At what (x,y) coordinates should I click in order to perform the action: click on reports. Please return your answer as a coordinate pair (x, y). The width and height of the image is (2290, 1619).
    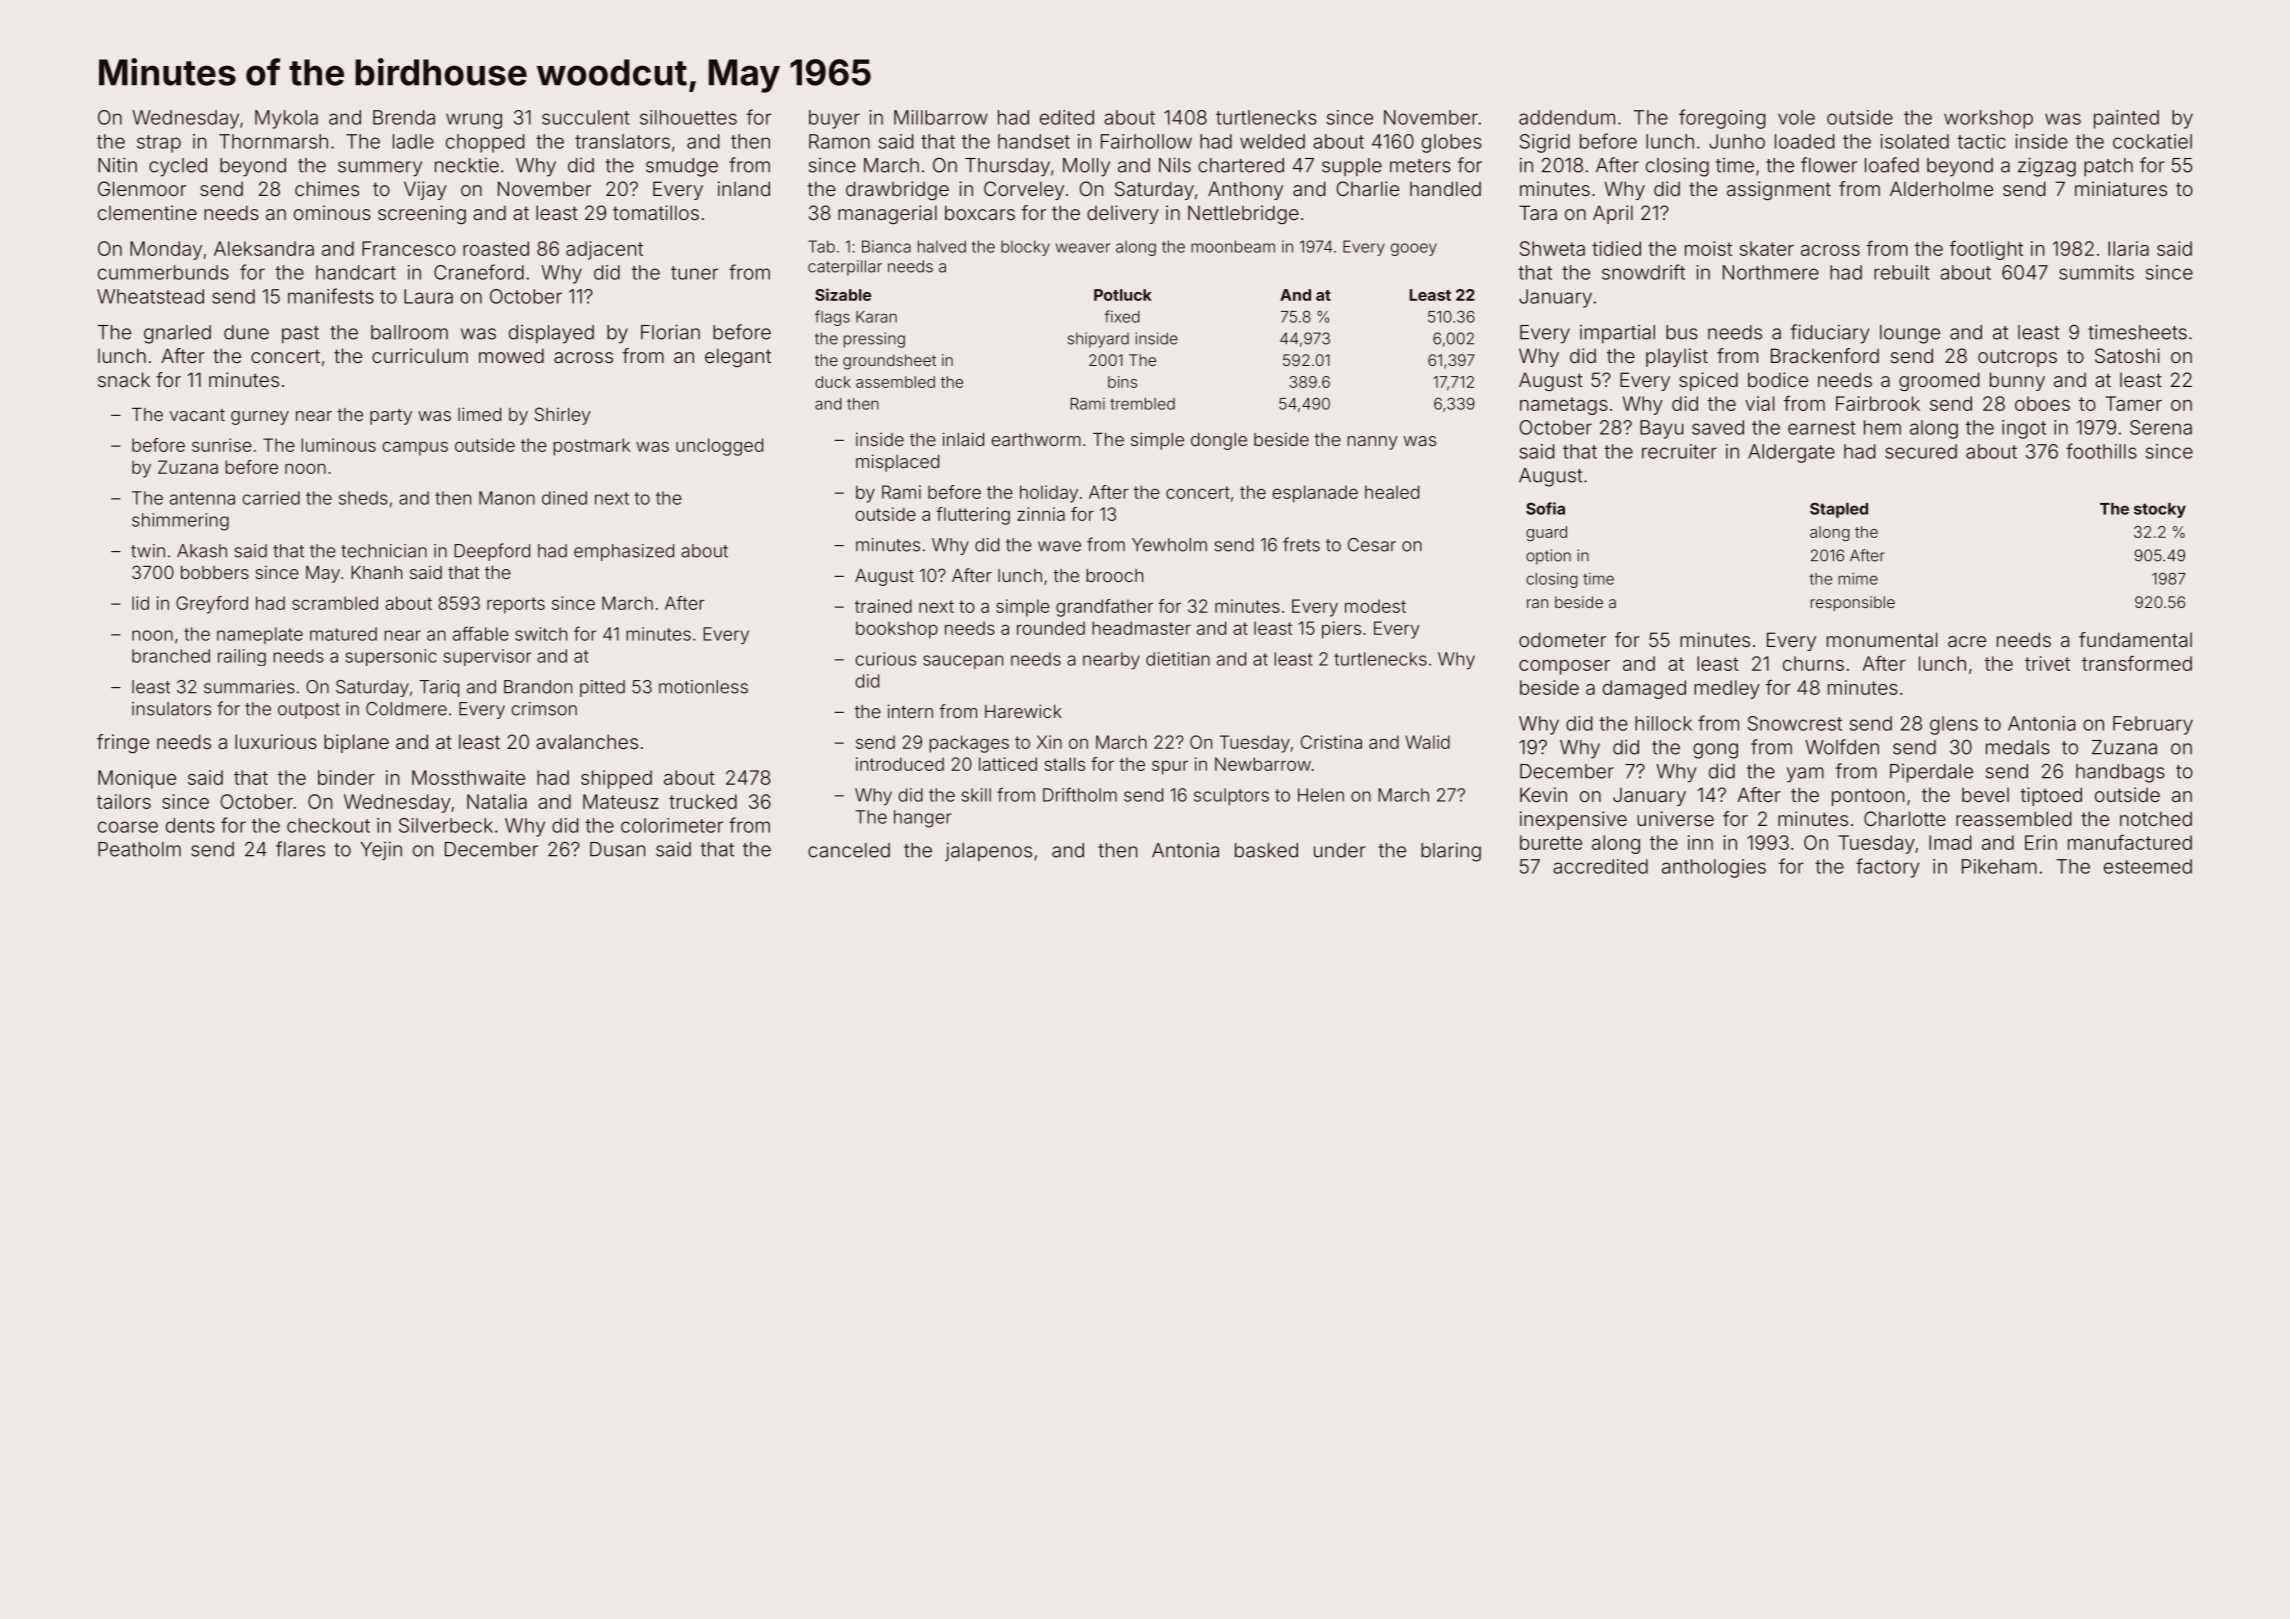
    Looking at the image, I should click on (516, 605).
